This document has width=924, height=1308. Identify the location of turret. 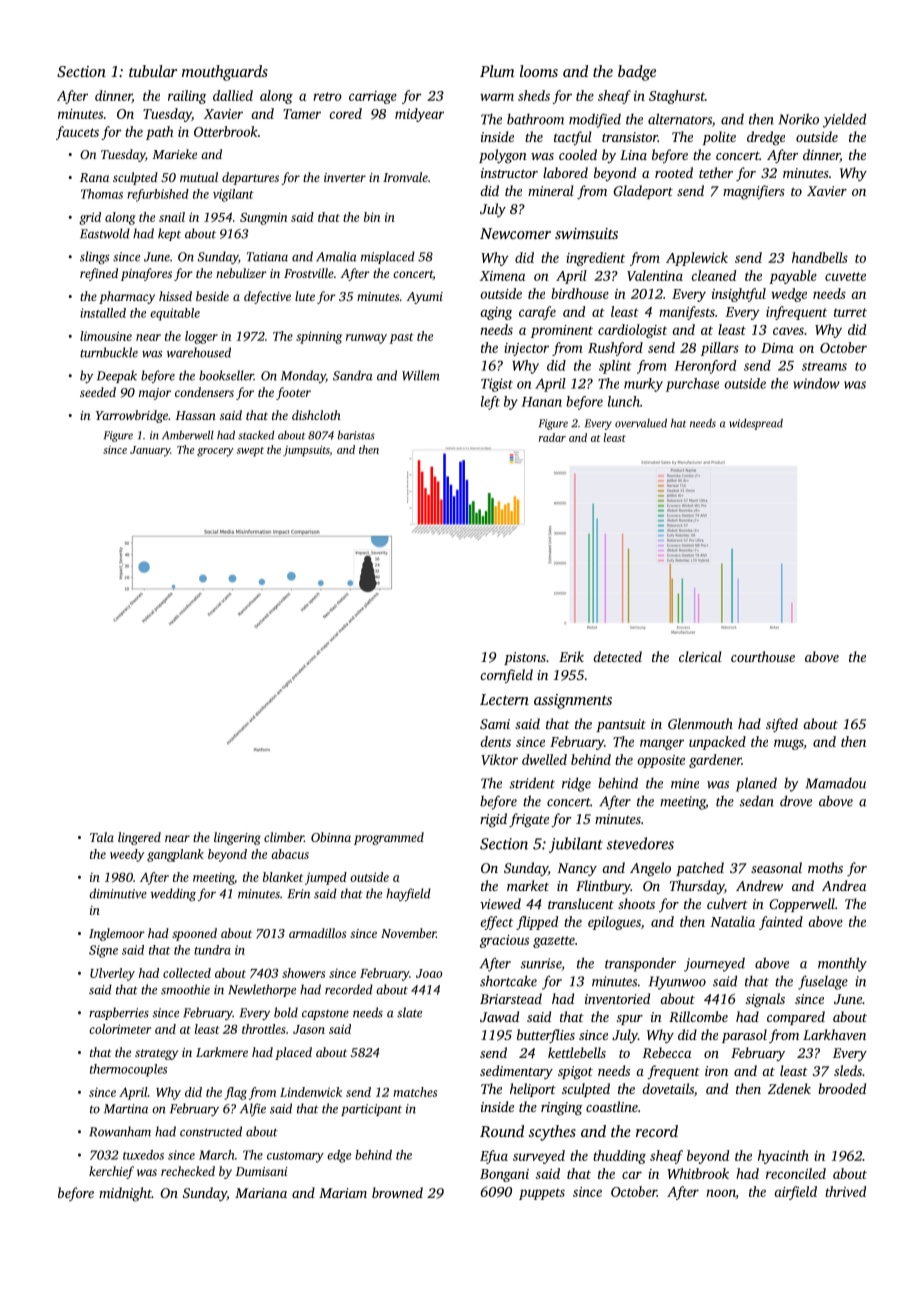
(850, 312).
